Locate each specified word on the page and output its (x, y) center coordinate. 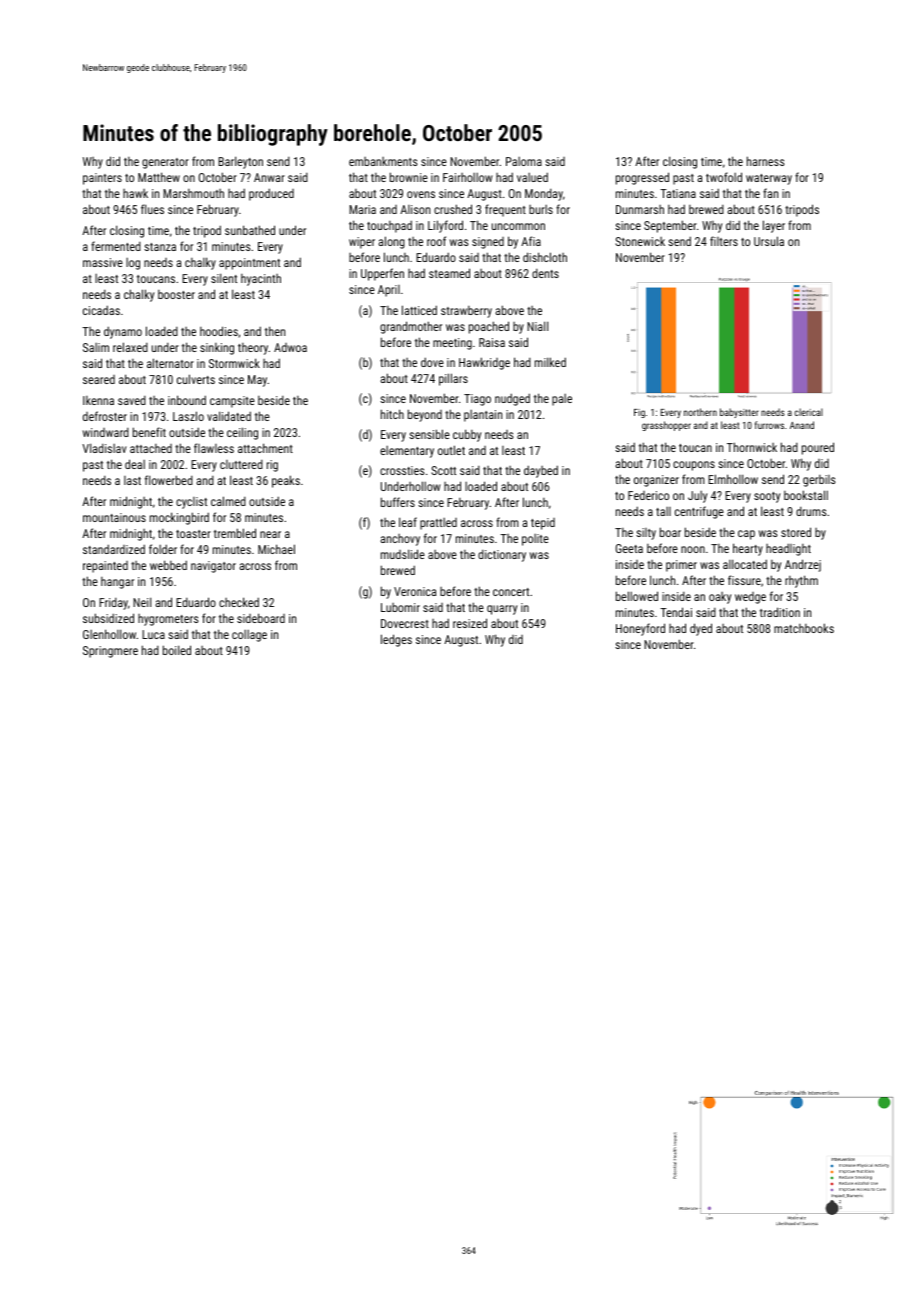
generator (165, 163)
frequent (505, 210)
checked (239, 602)
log (133, 264)
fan (770, 193)
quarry (502, 610)
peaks (286, 481)
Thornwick (752, 447)
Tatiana (678, 193)
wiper (362, 243)
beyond (425, 415)
